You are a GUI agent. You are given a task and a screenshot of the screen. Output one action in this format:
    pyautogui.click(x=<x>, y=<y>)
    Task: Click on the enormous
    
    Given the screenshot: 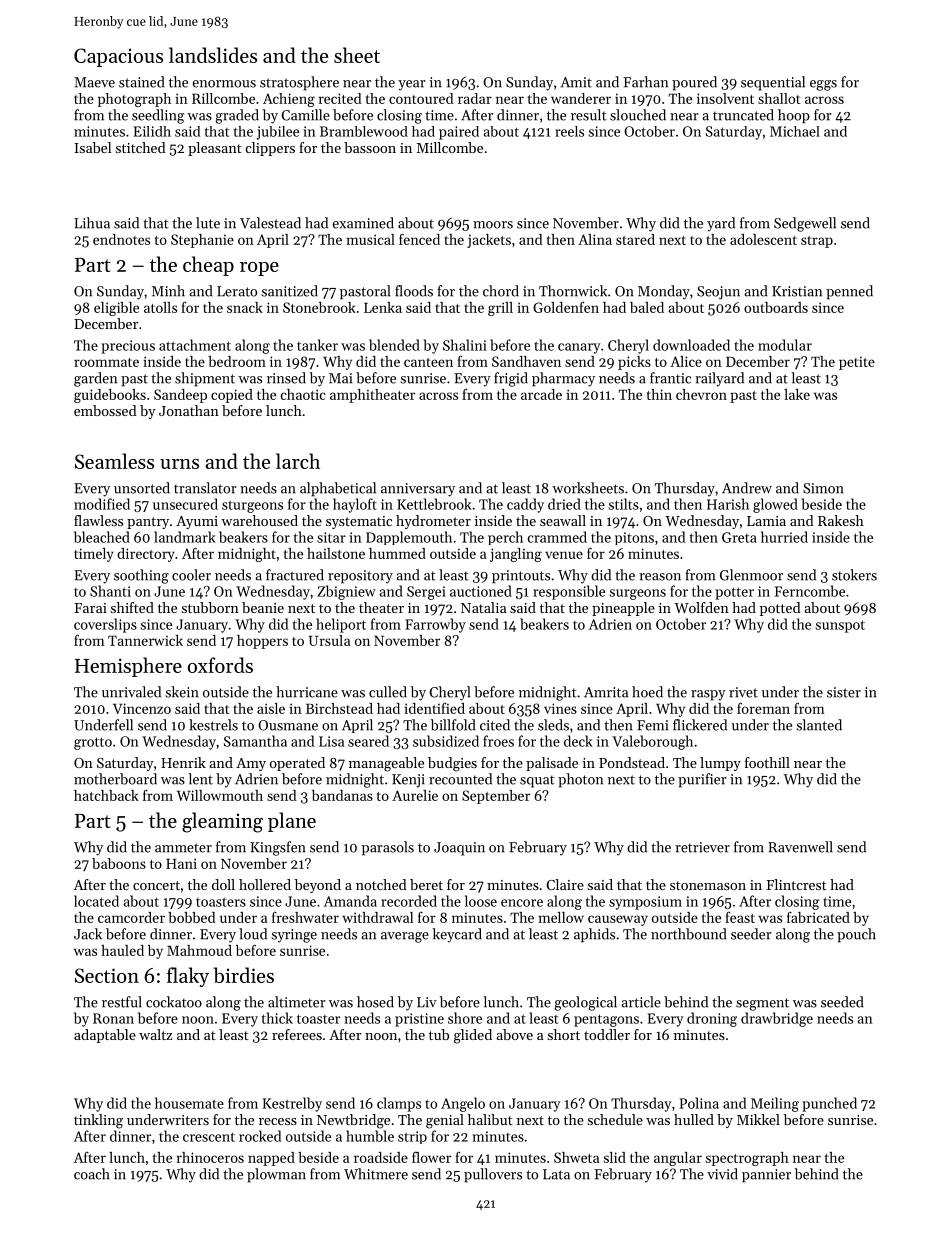 What is the action you would take?
    pyautogui.click(x=224, y=84)
